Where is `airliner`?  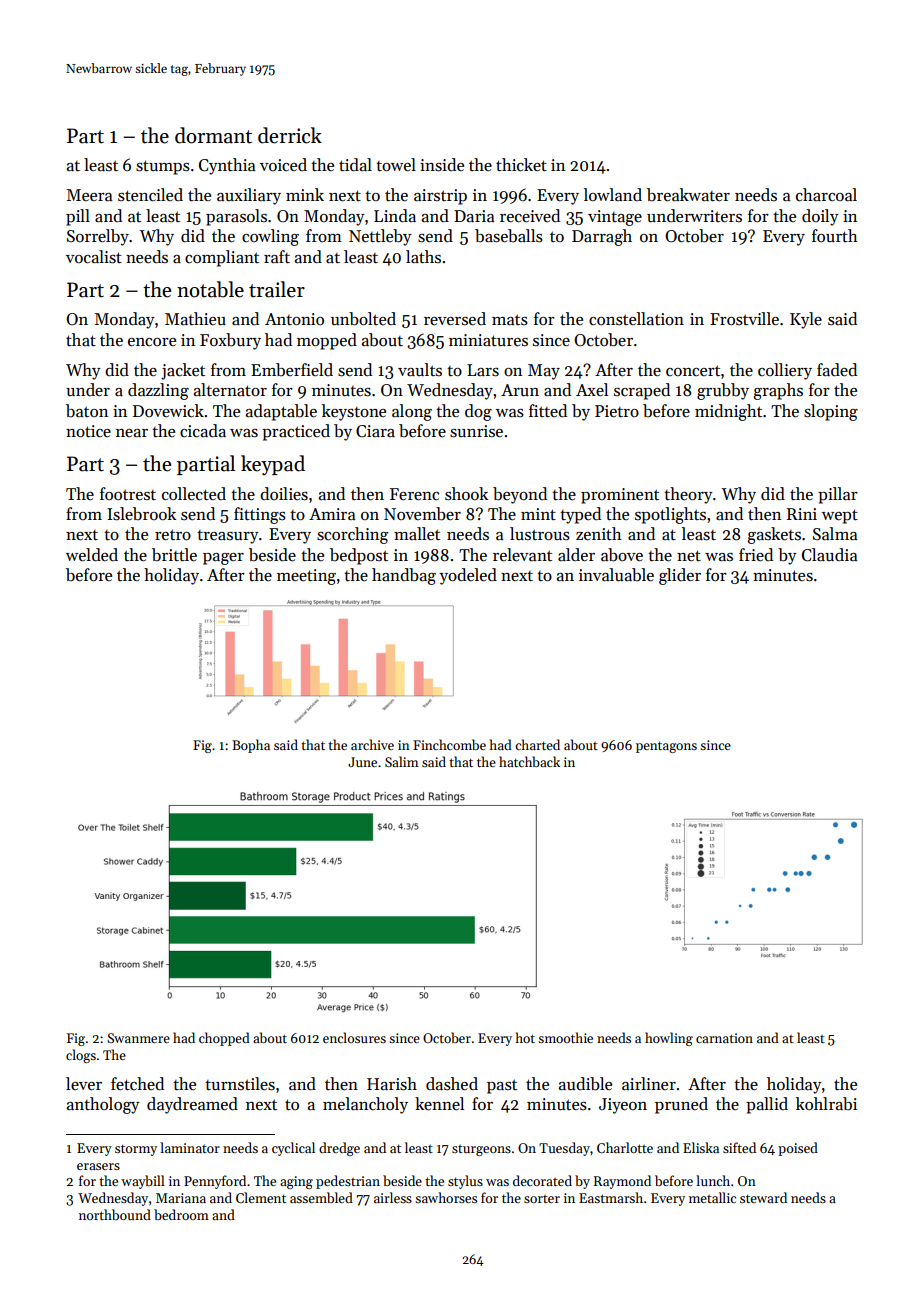
airliner is located at coordinates (649, 1084).
